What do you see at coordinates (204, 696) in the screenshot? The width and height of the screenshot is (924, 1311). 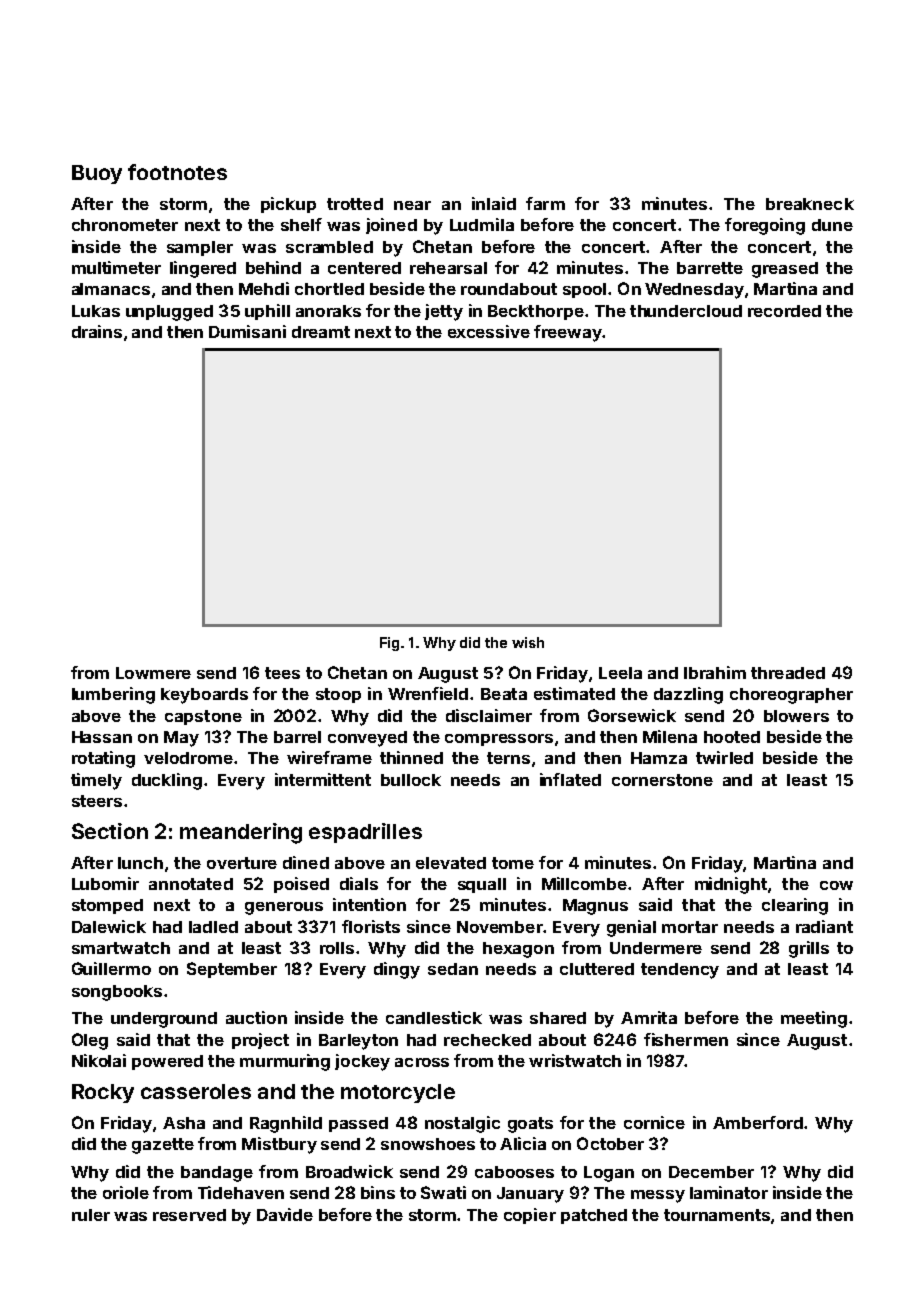 I see `keyboards` at bounding box center [204, 696].
